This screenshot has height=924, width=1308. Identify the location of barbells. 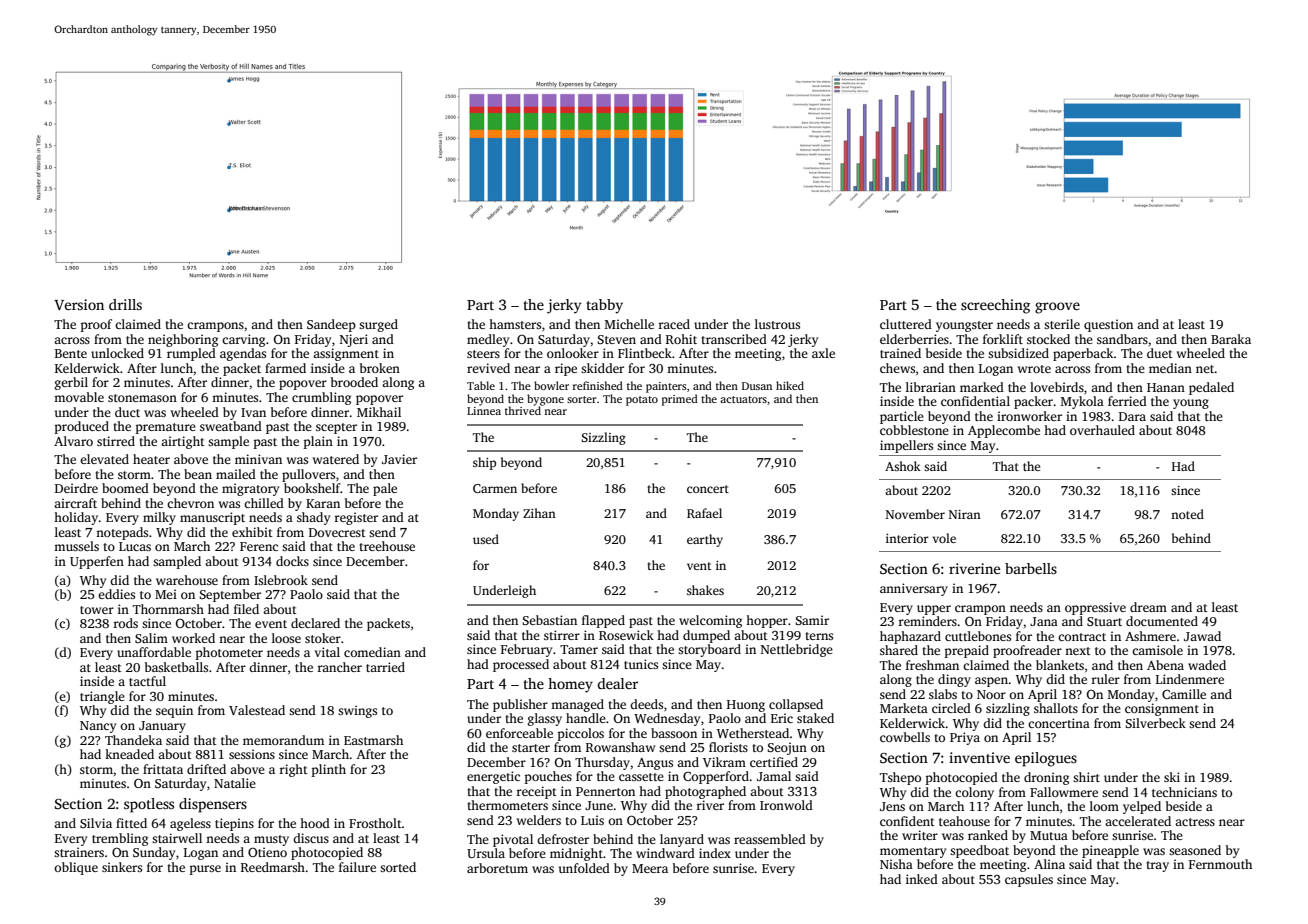
(1031, 568).
